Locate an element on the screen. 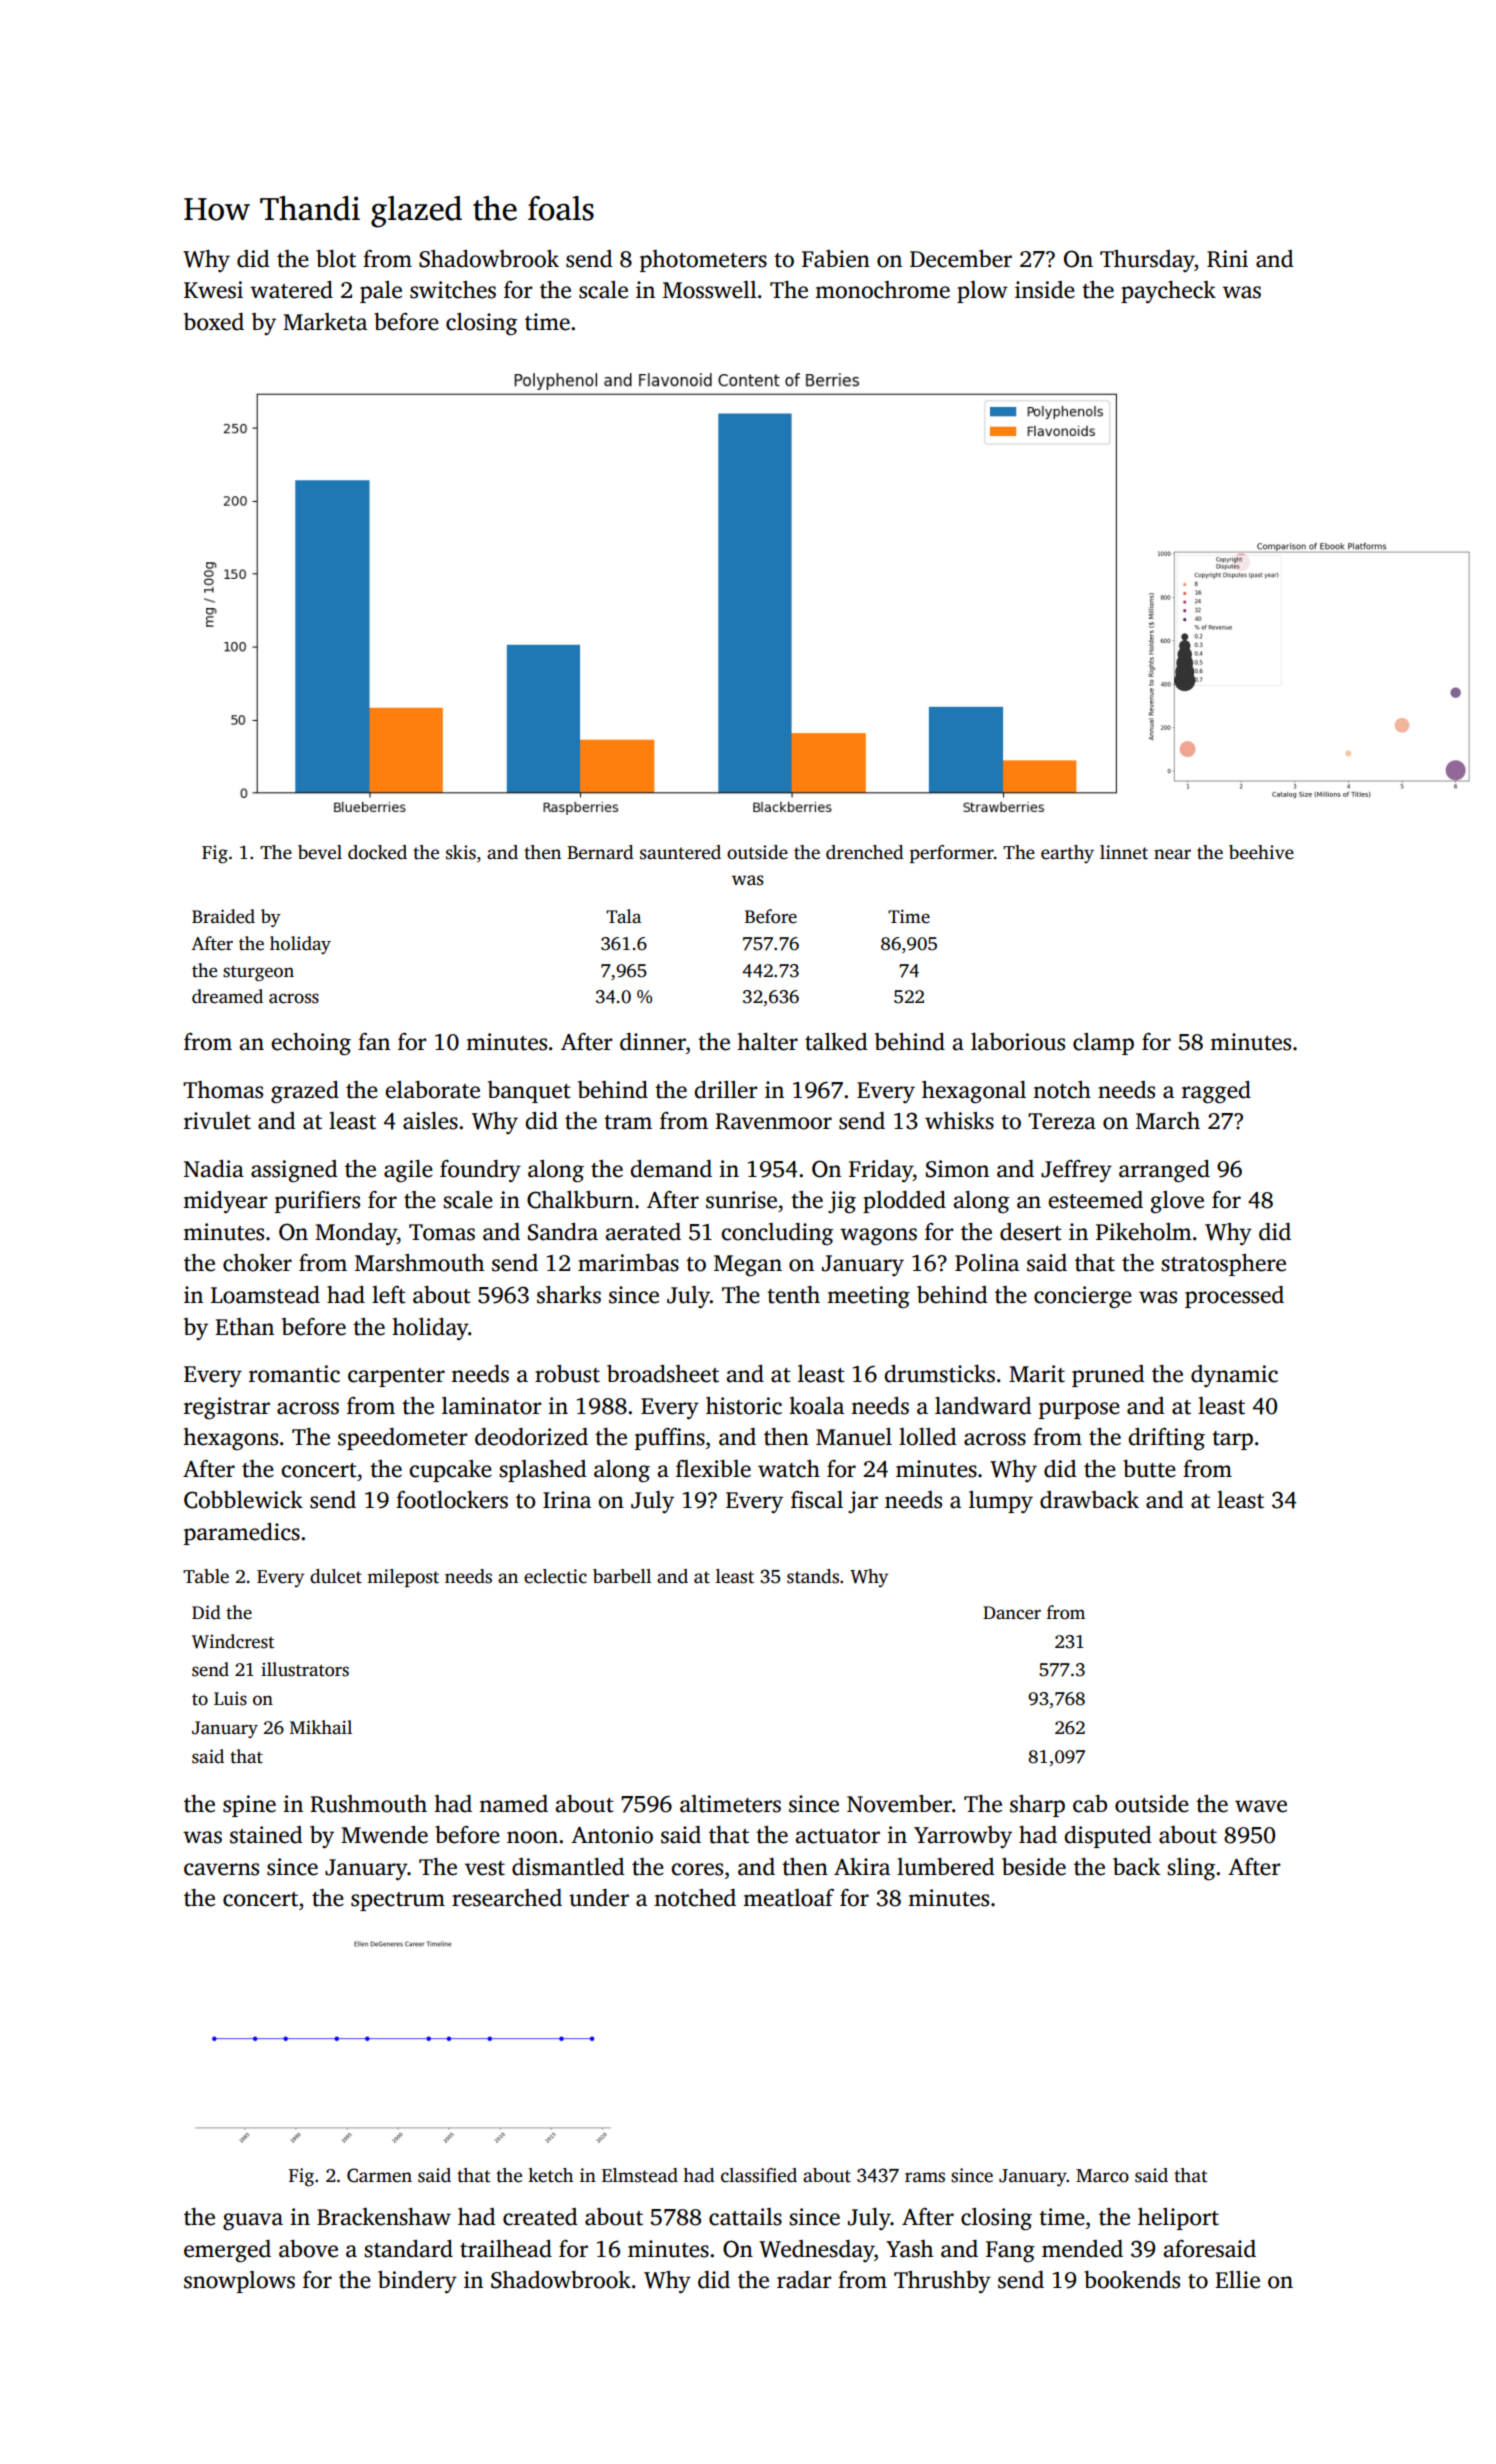 The width and height of the screenshot is (1496, 2464). jar is located at coordinates (863, 1502).
